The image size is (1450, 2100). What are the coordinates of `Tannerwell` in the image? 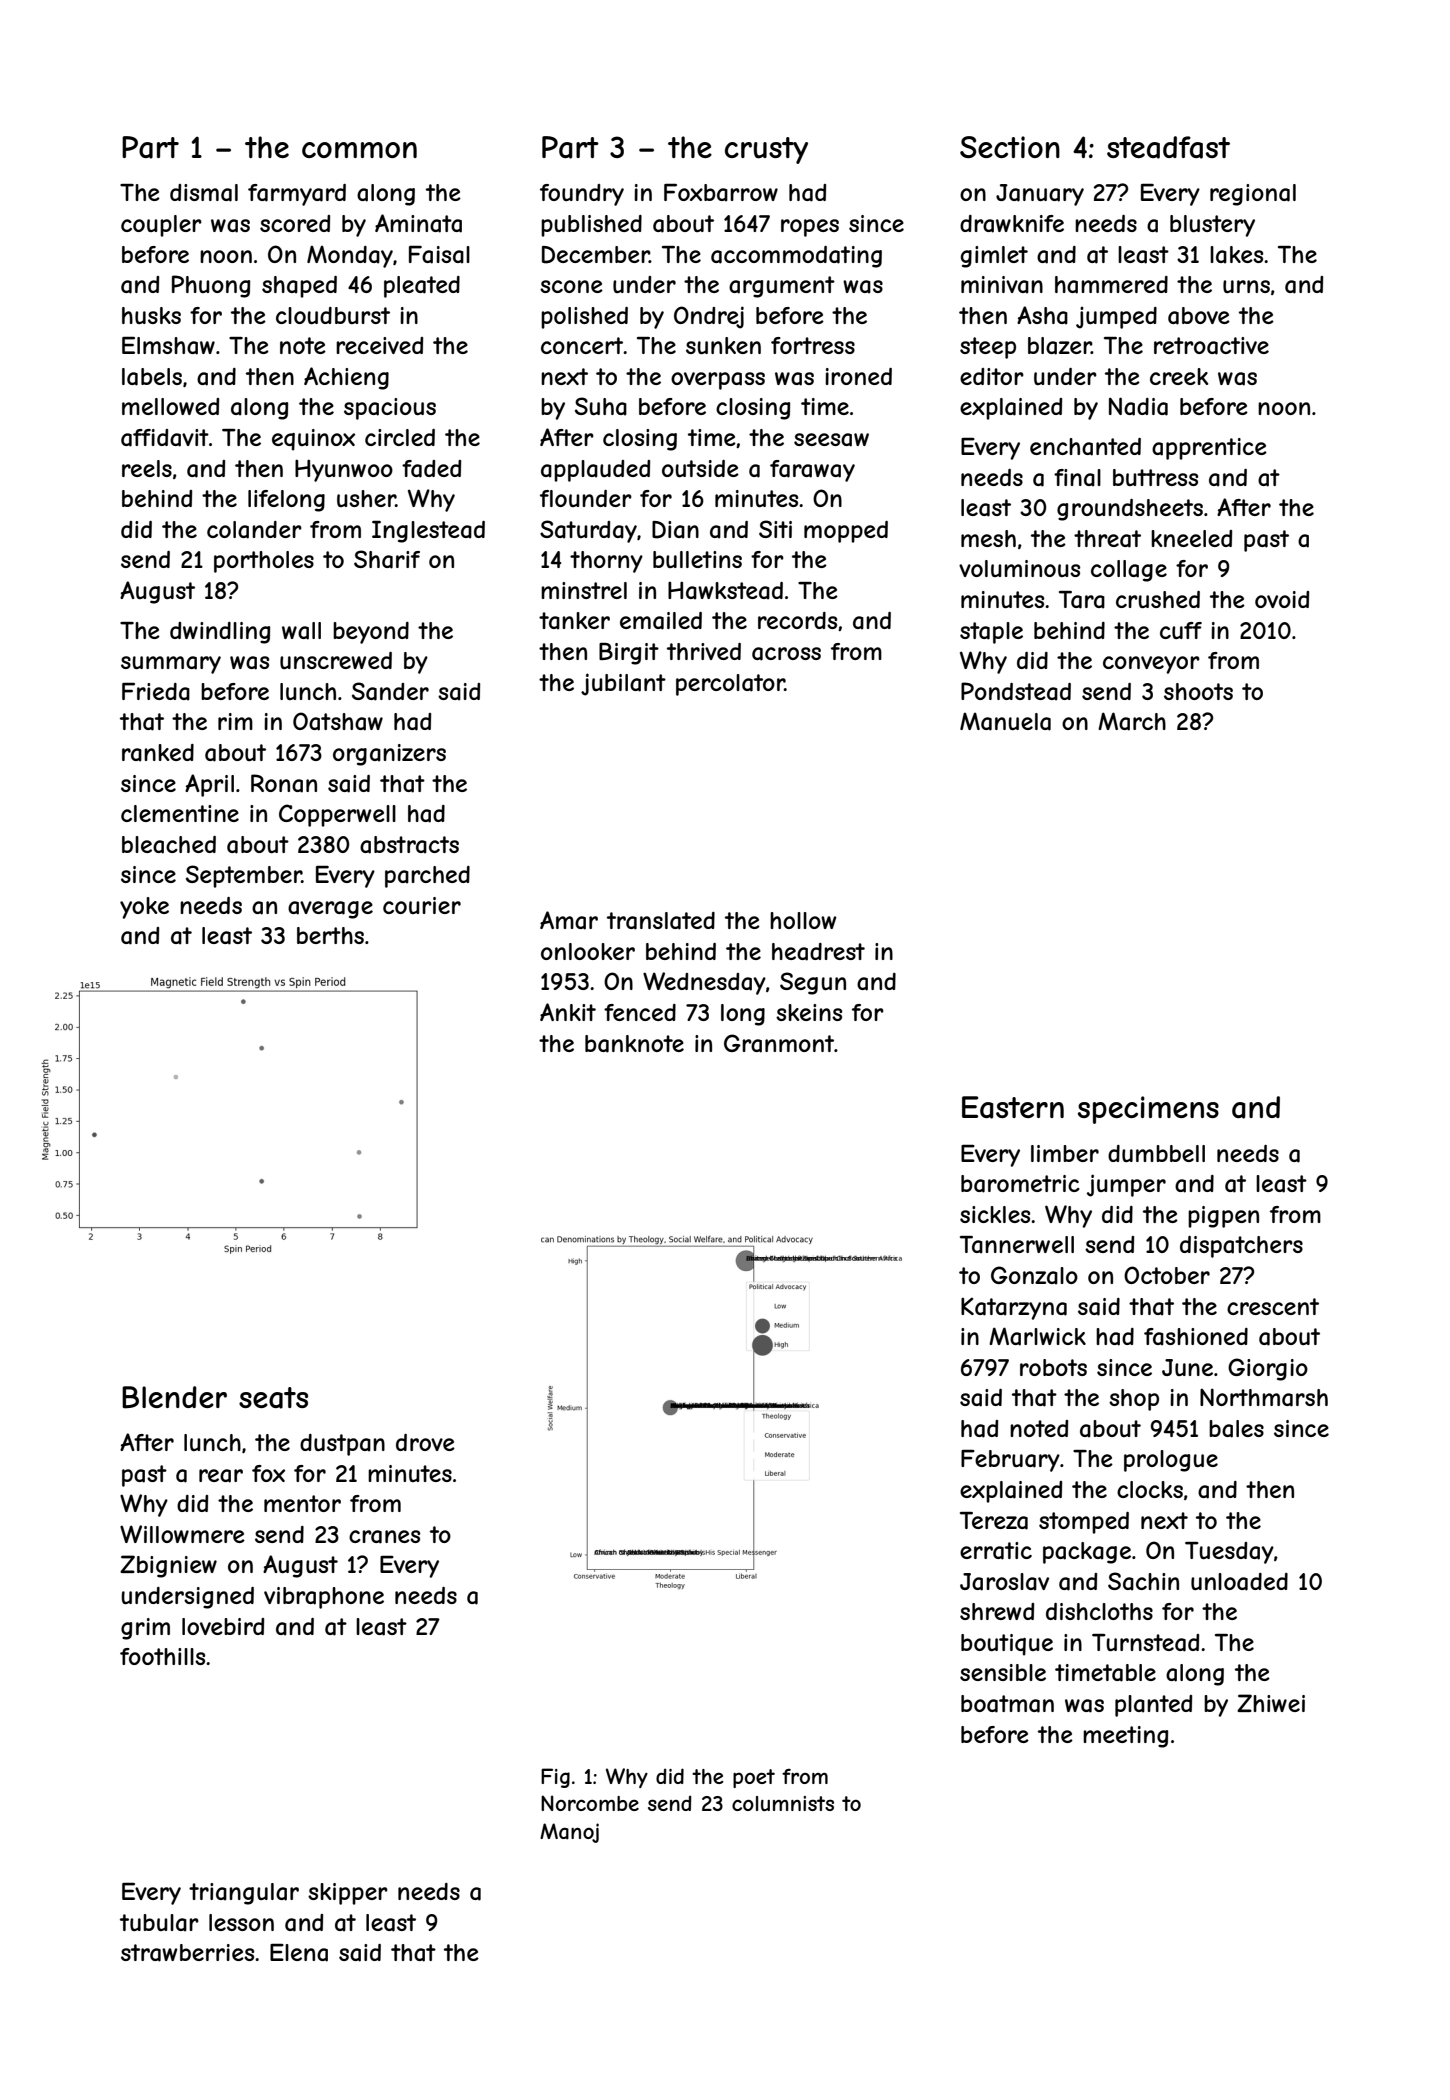 It's located at (1017, 1245).
